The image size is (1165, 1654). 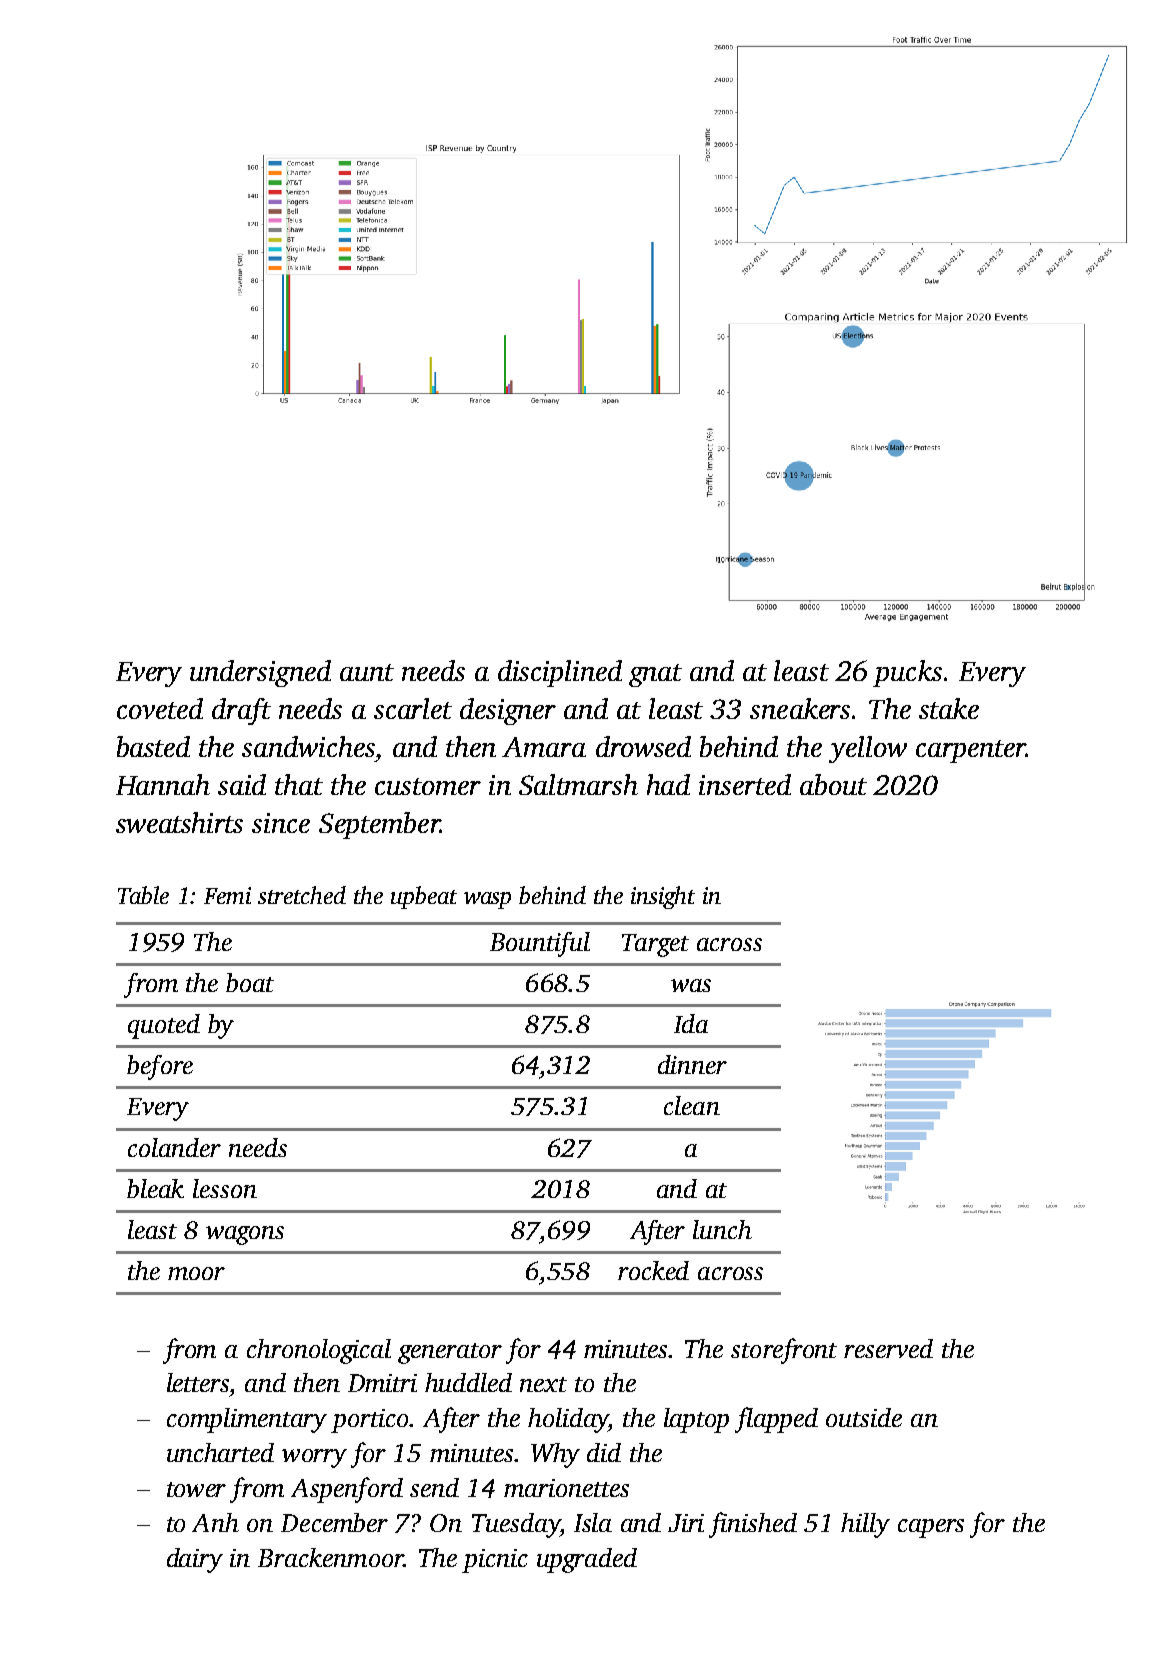 What do you see at coordinates (195, 1560) in the document?
I see `dairy` at bounding box center [195, 1560].
